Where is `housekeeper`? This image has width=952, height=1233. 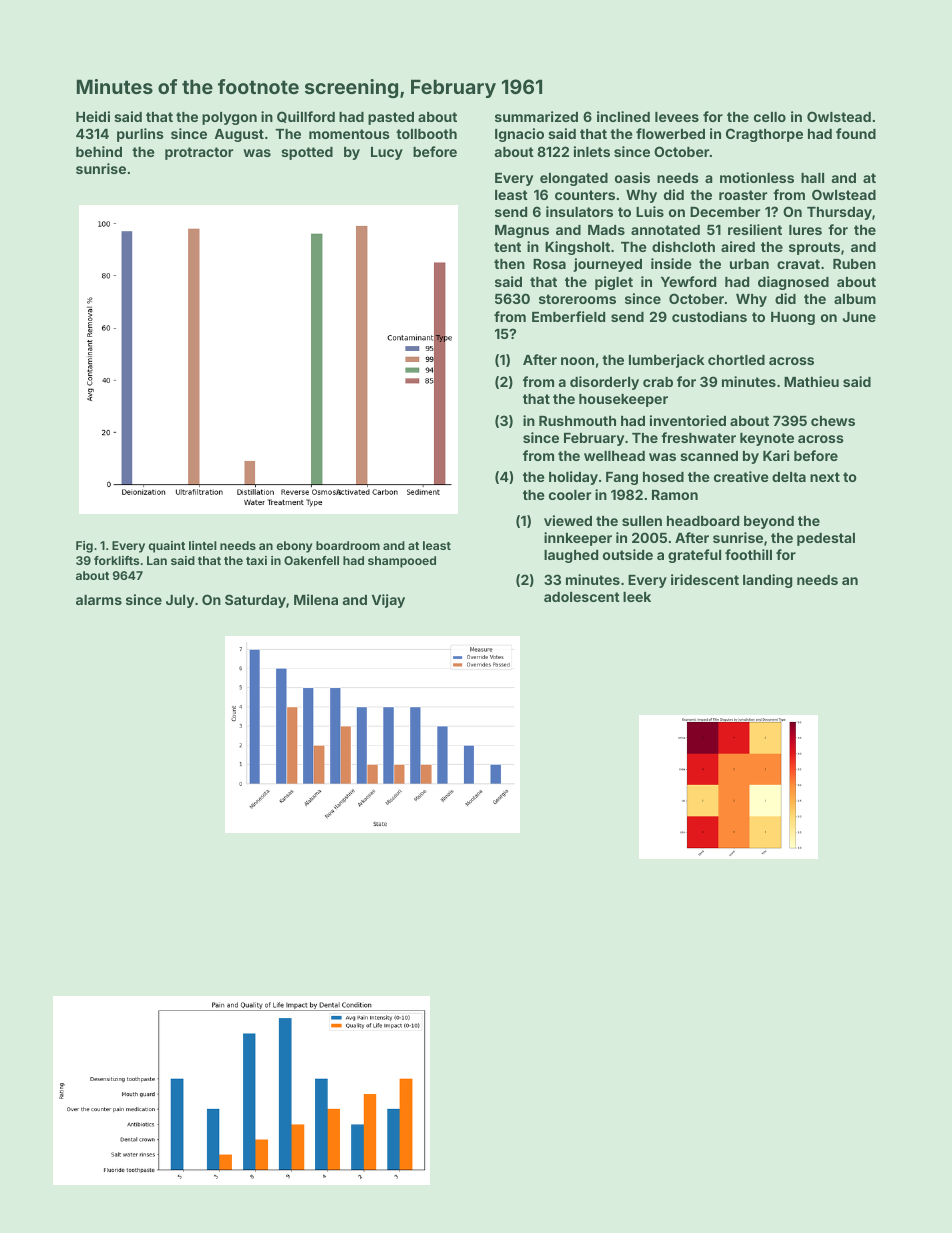 housekeeper is located at coordinates (623, 400).
